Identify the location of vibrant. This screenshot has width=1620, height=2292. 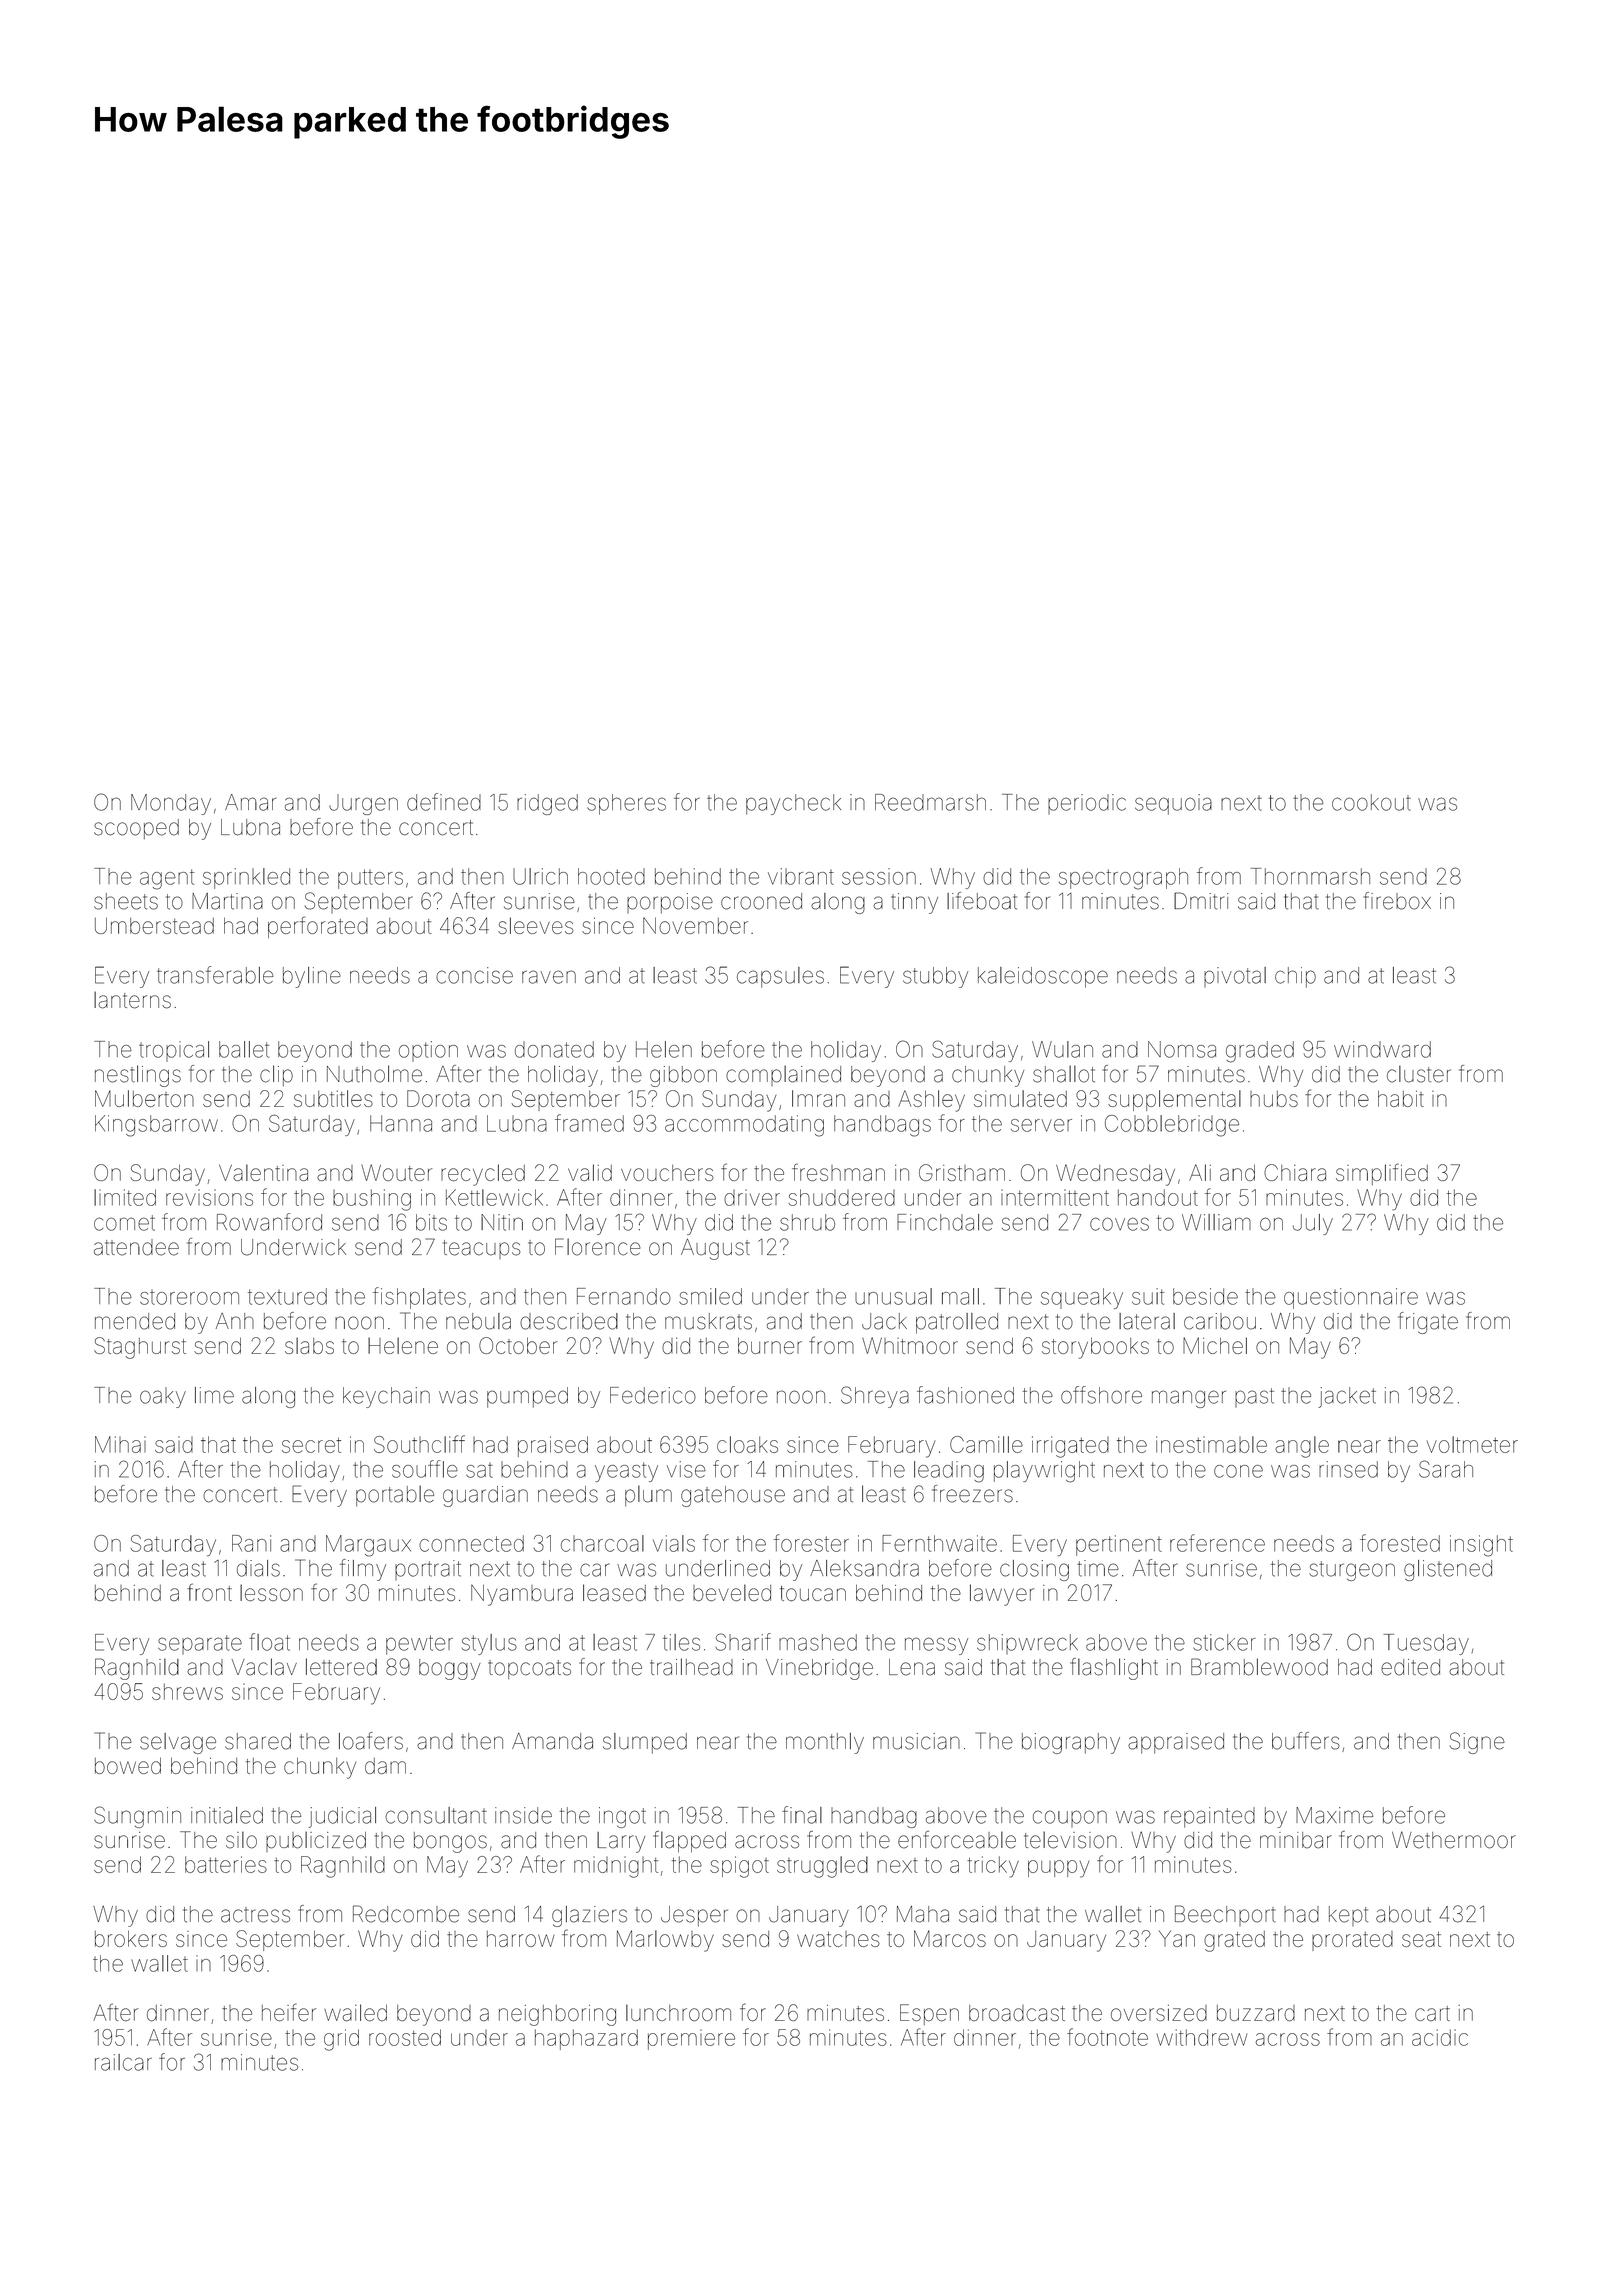
(801, 876).
